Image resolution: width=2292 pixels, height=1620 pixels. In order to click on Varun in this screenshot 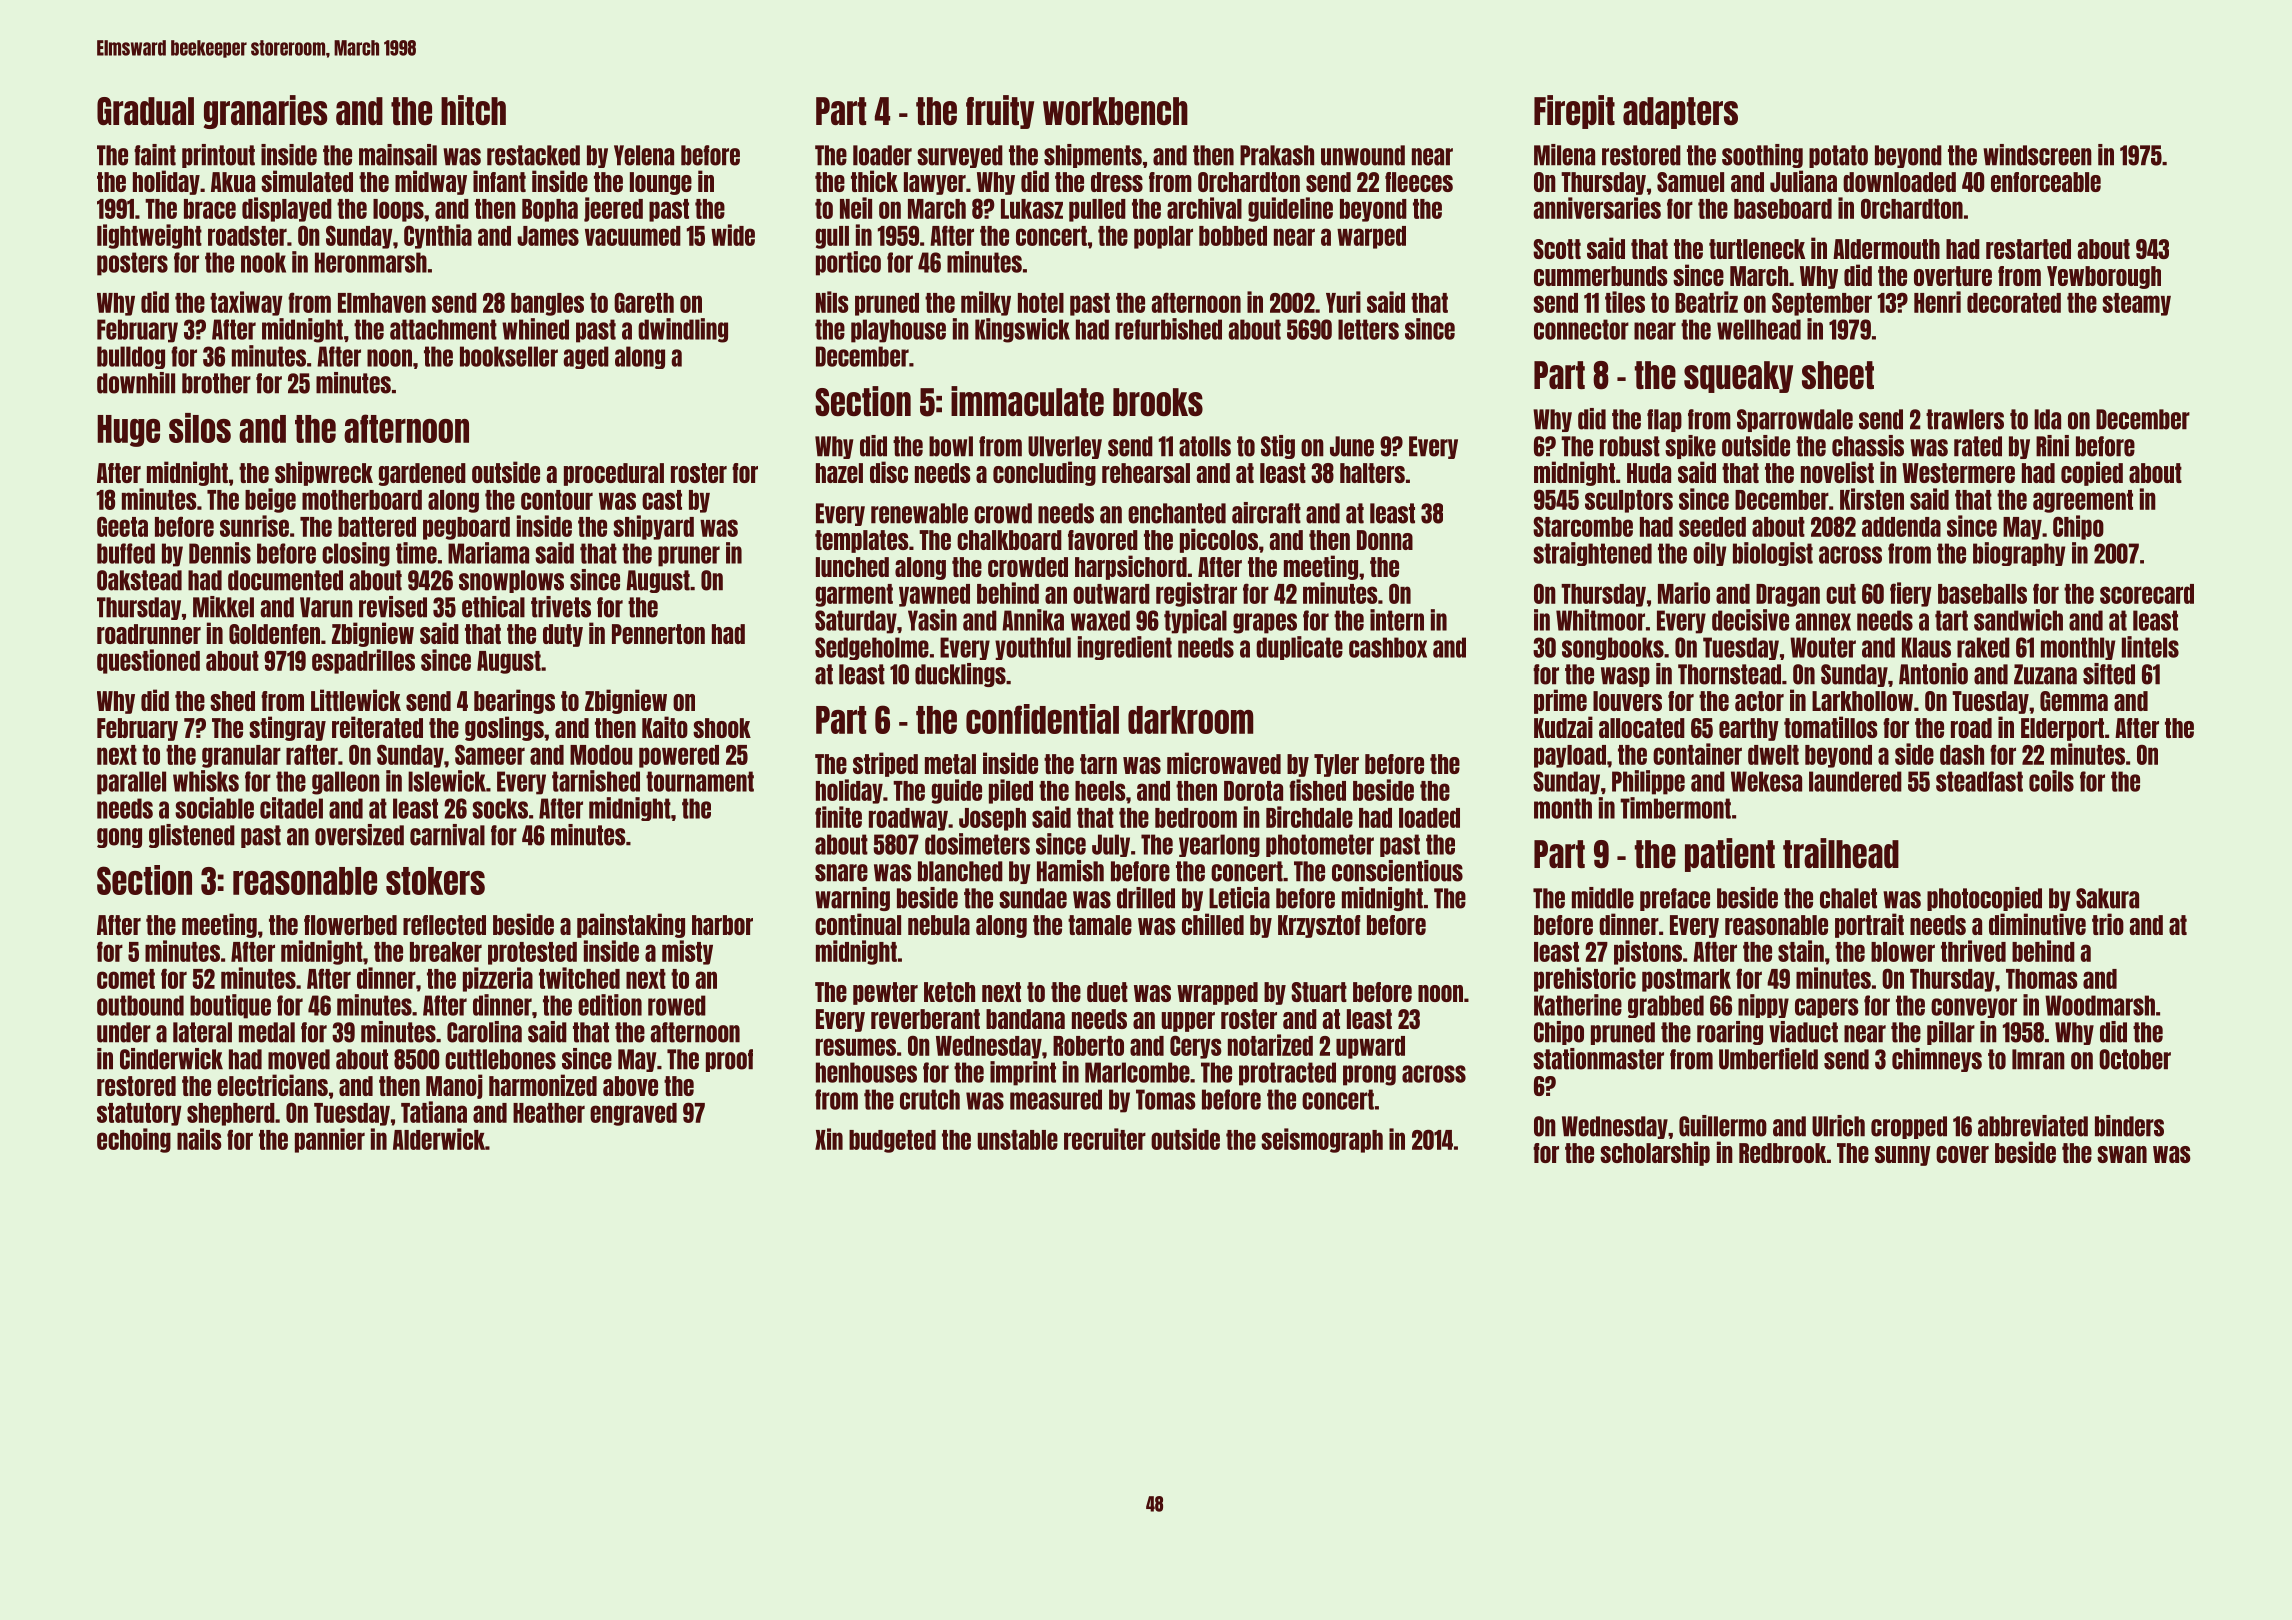, I will do `click(326, 607)`.
